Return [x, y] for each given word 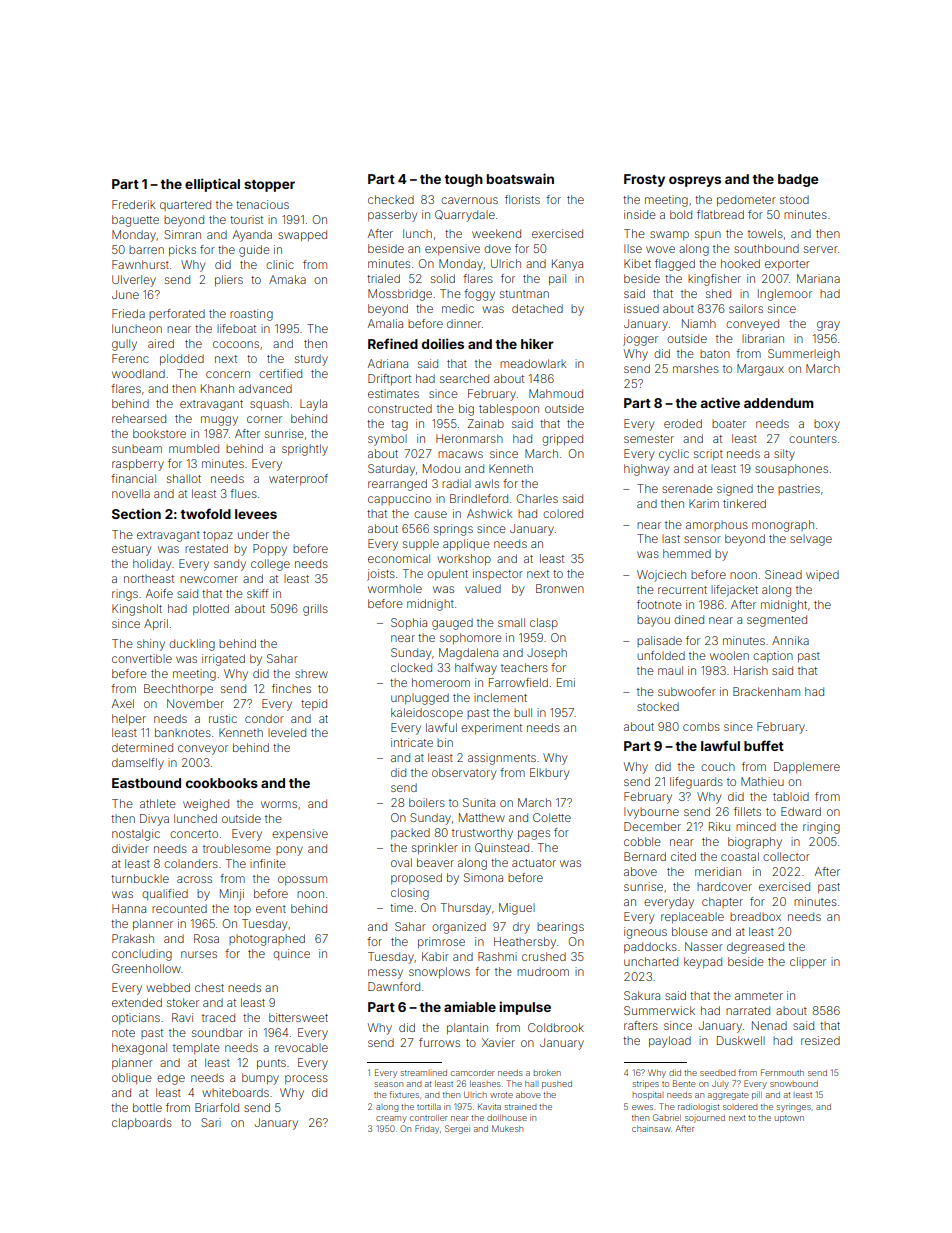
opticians [136, 1018]
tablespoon [509, 409]
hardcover [724, 886]
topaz [218, 536]
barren [146, 250]
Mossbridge [400, 295]
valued [483, 588]
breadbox [755, 916]
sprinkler [435, 848]
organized [459, 928]
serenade [687, 488]
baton [715, 354]
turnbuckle [140, 878]
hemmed [687, 553]
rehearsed [139, 418]
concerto [194, 834]
